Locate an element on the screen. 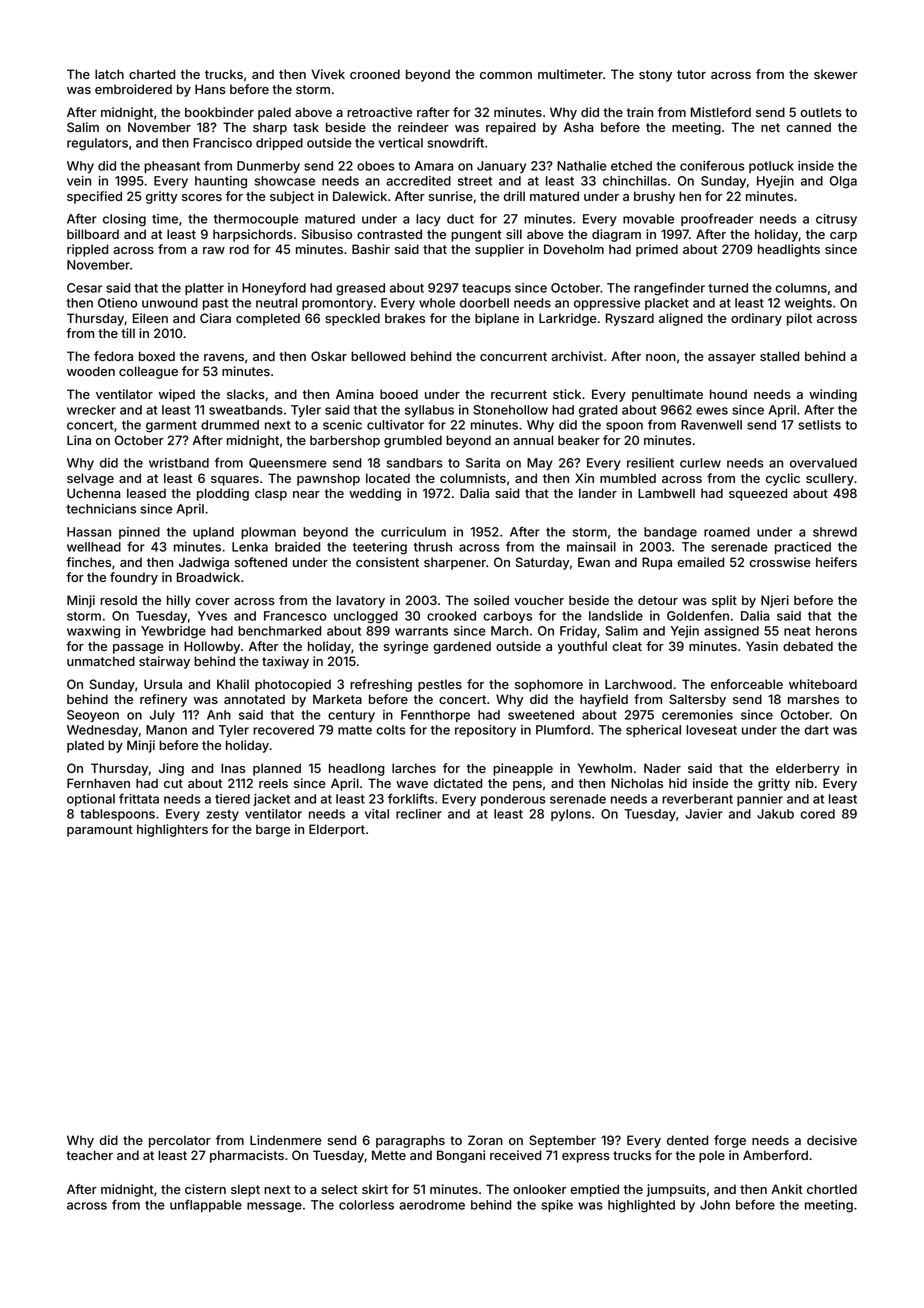  spike is located at coordinates (557, 1206).
